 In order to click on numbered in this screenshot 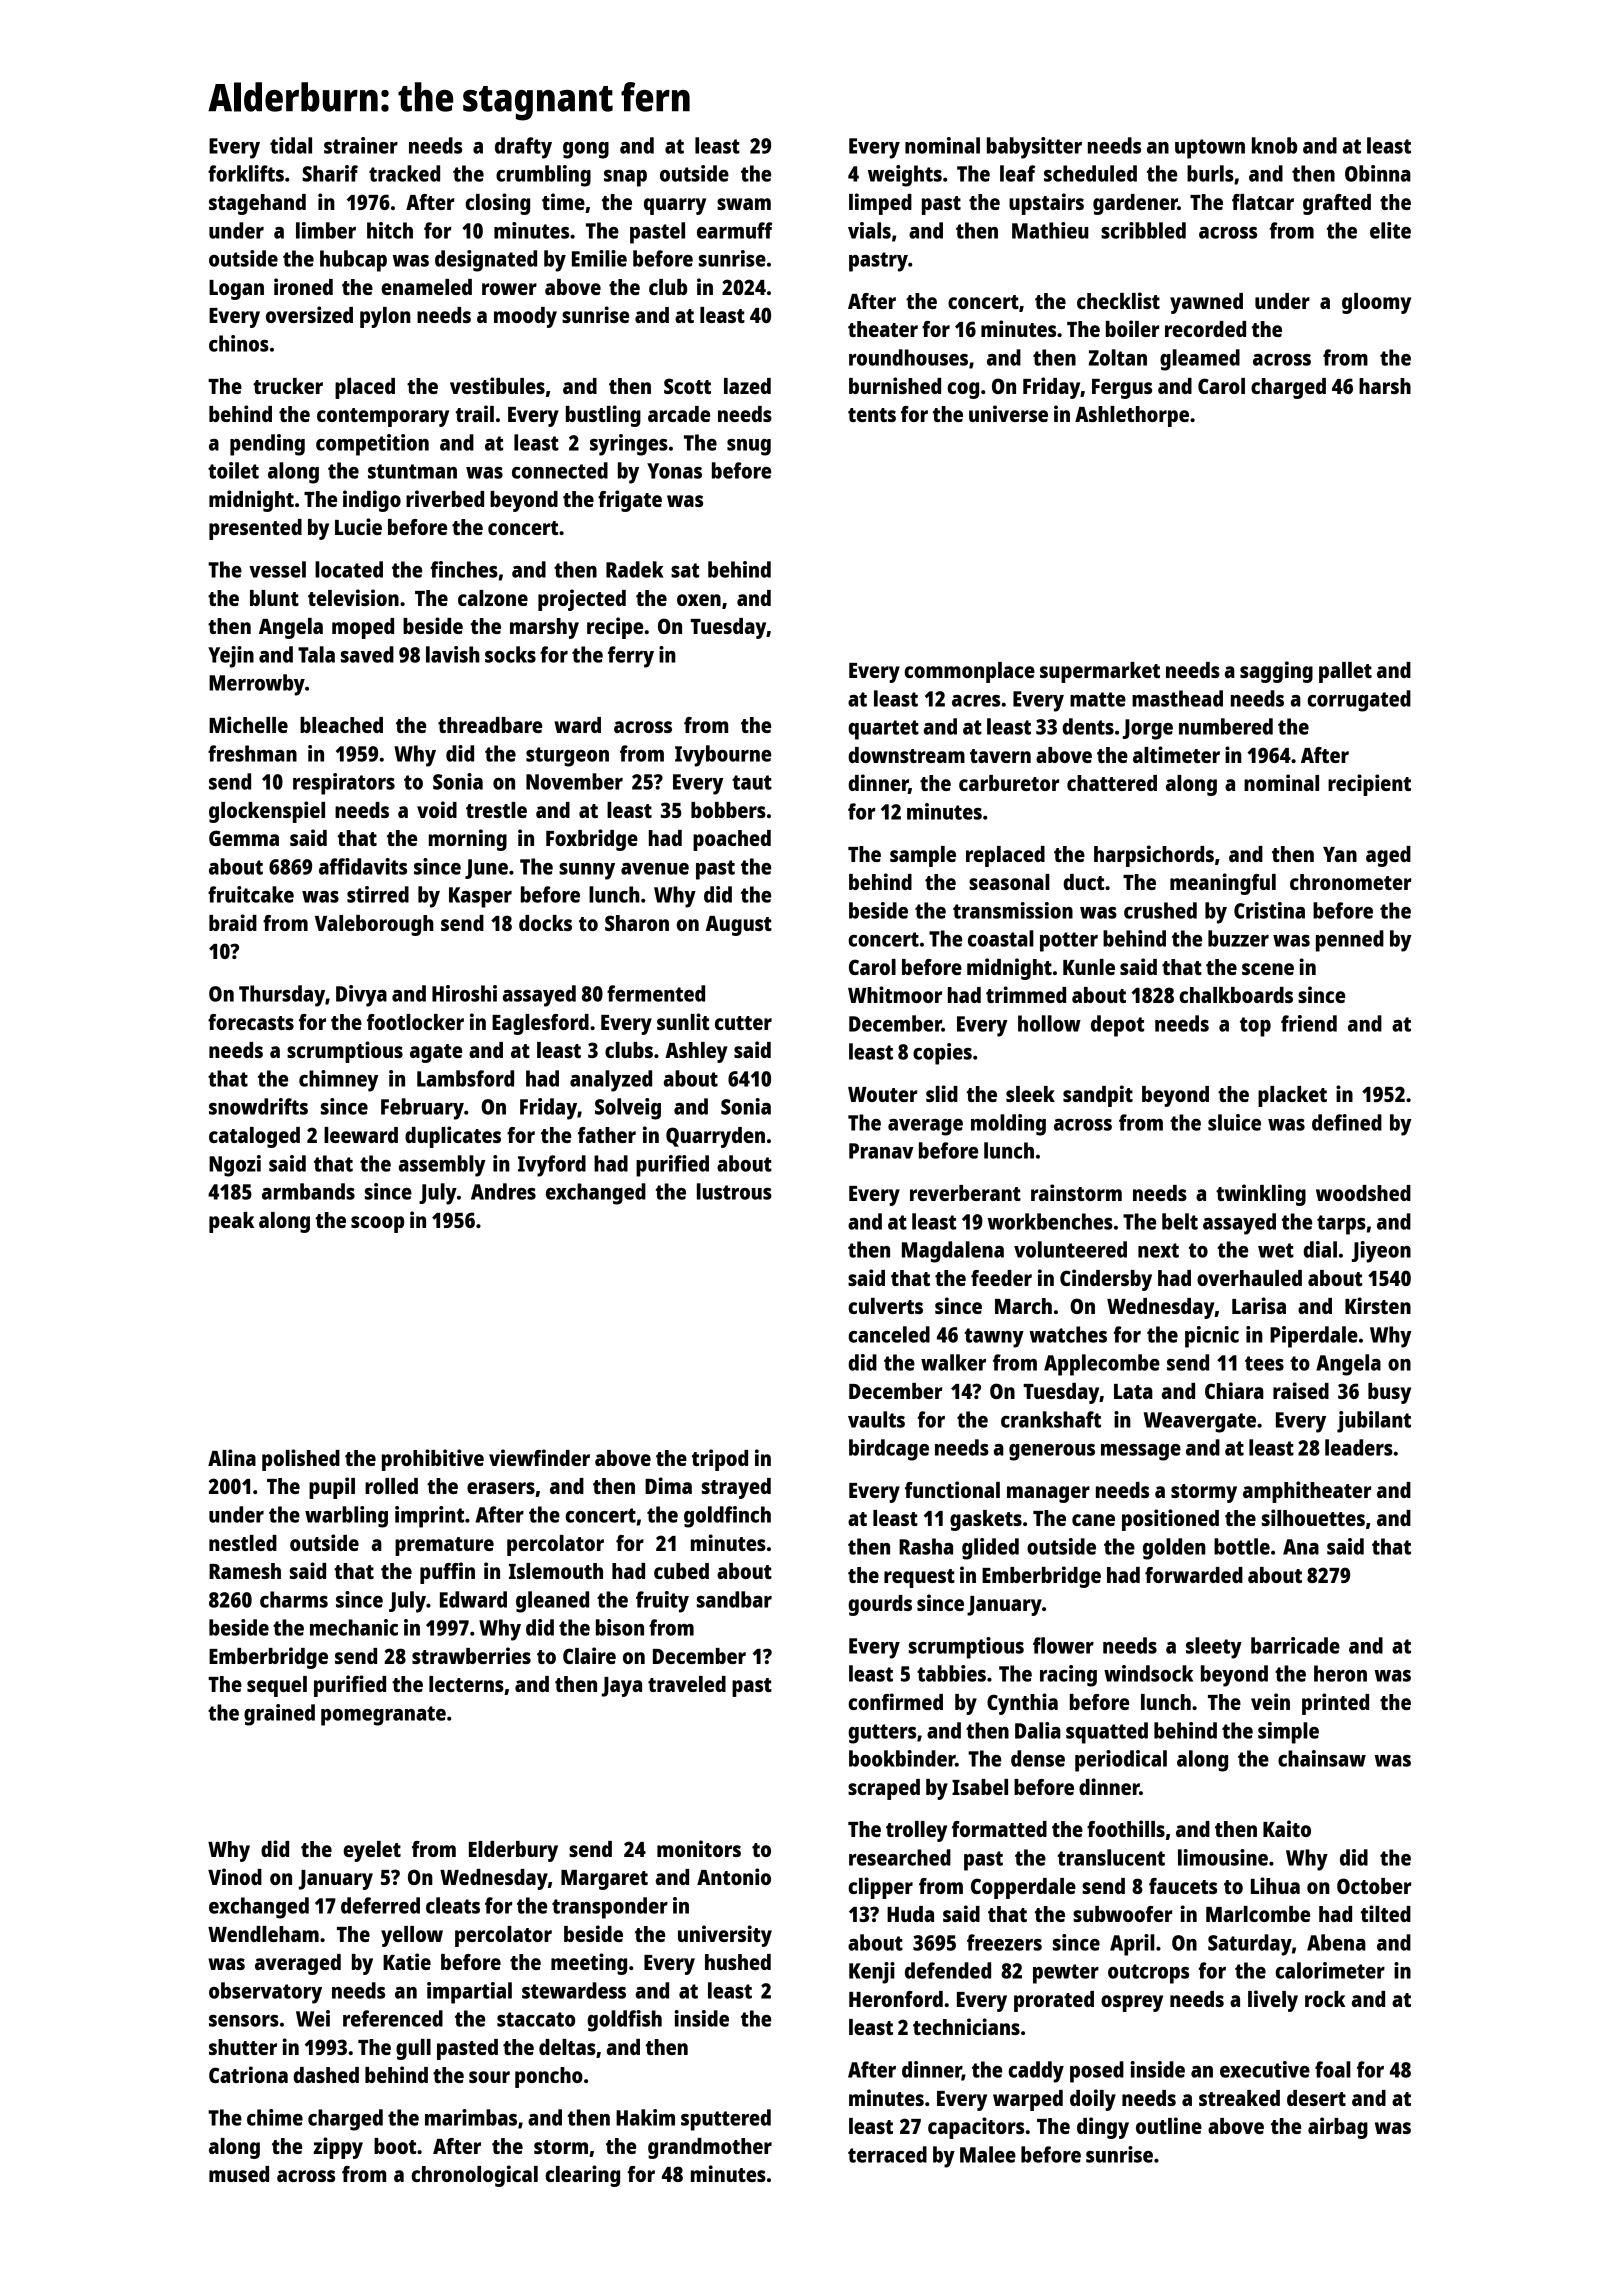, I will do `click(1226, 726)`.
